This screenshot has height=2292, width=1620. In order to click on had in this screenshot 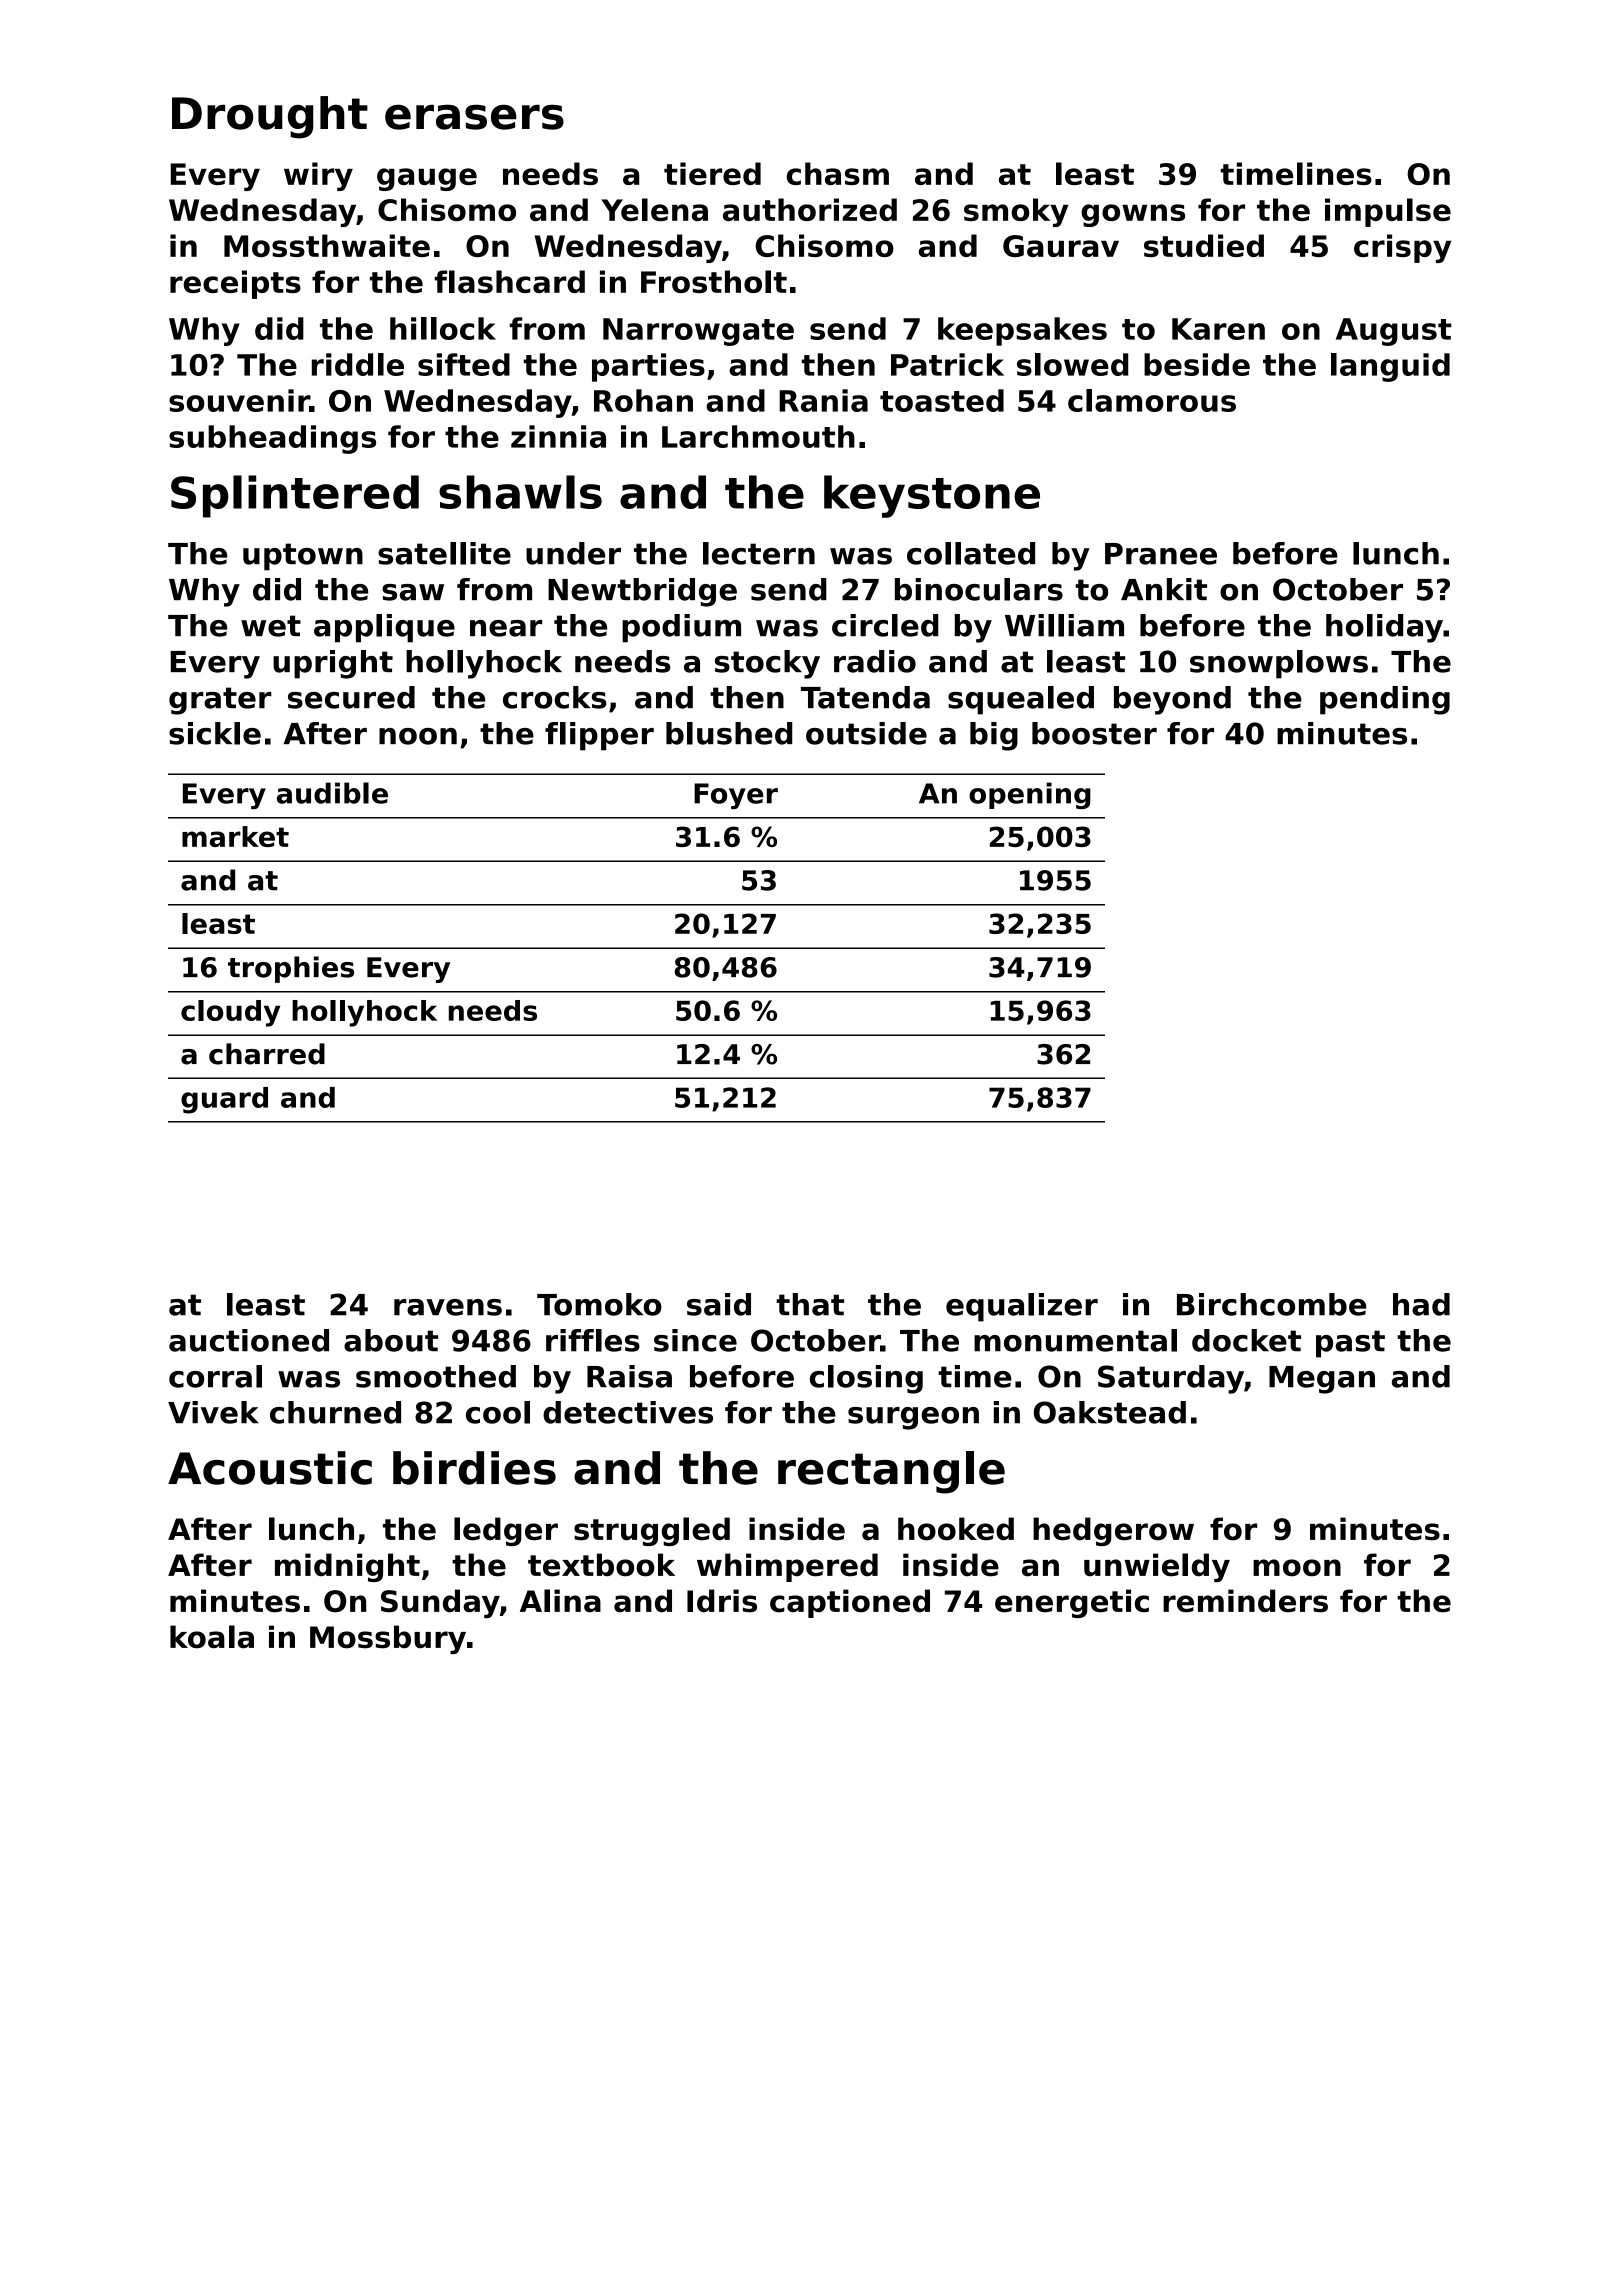, I will do `click(1421, 1304)`.
